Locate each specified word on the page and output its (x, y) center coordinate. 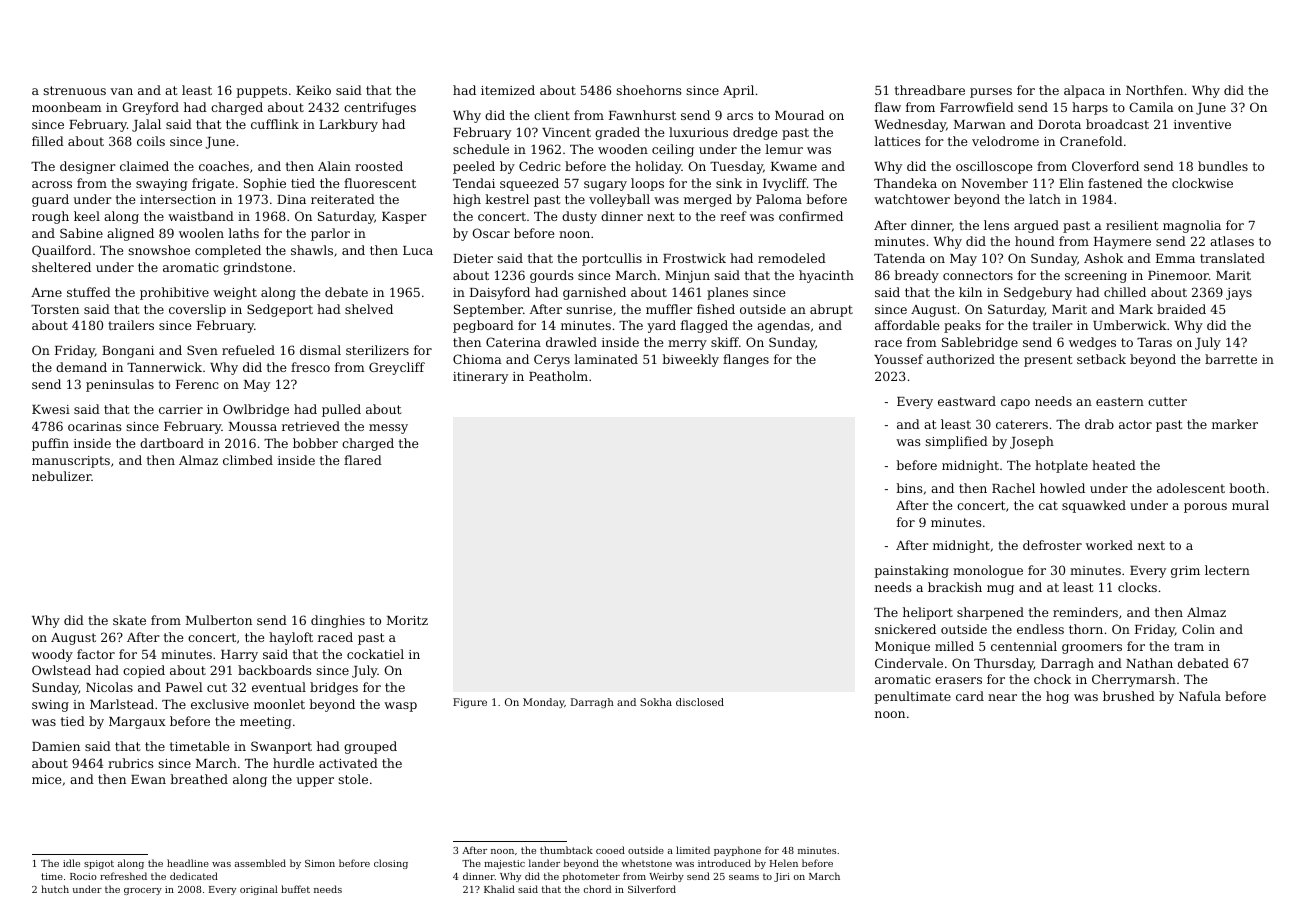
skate (129, 620)
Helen (784, 863)
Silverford (652, 889)
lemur (784, 149)
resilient (1132, 225)
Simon (320, 863)
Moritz (407, 620)
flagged (704, 326)
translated (1232, 258)
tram (1189, 646)
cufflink (275, 124)
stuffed (89, 292)
